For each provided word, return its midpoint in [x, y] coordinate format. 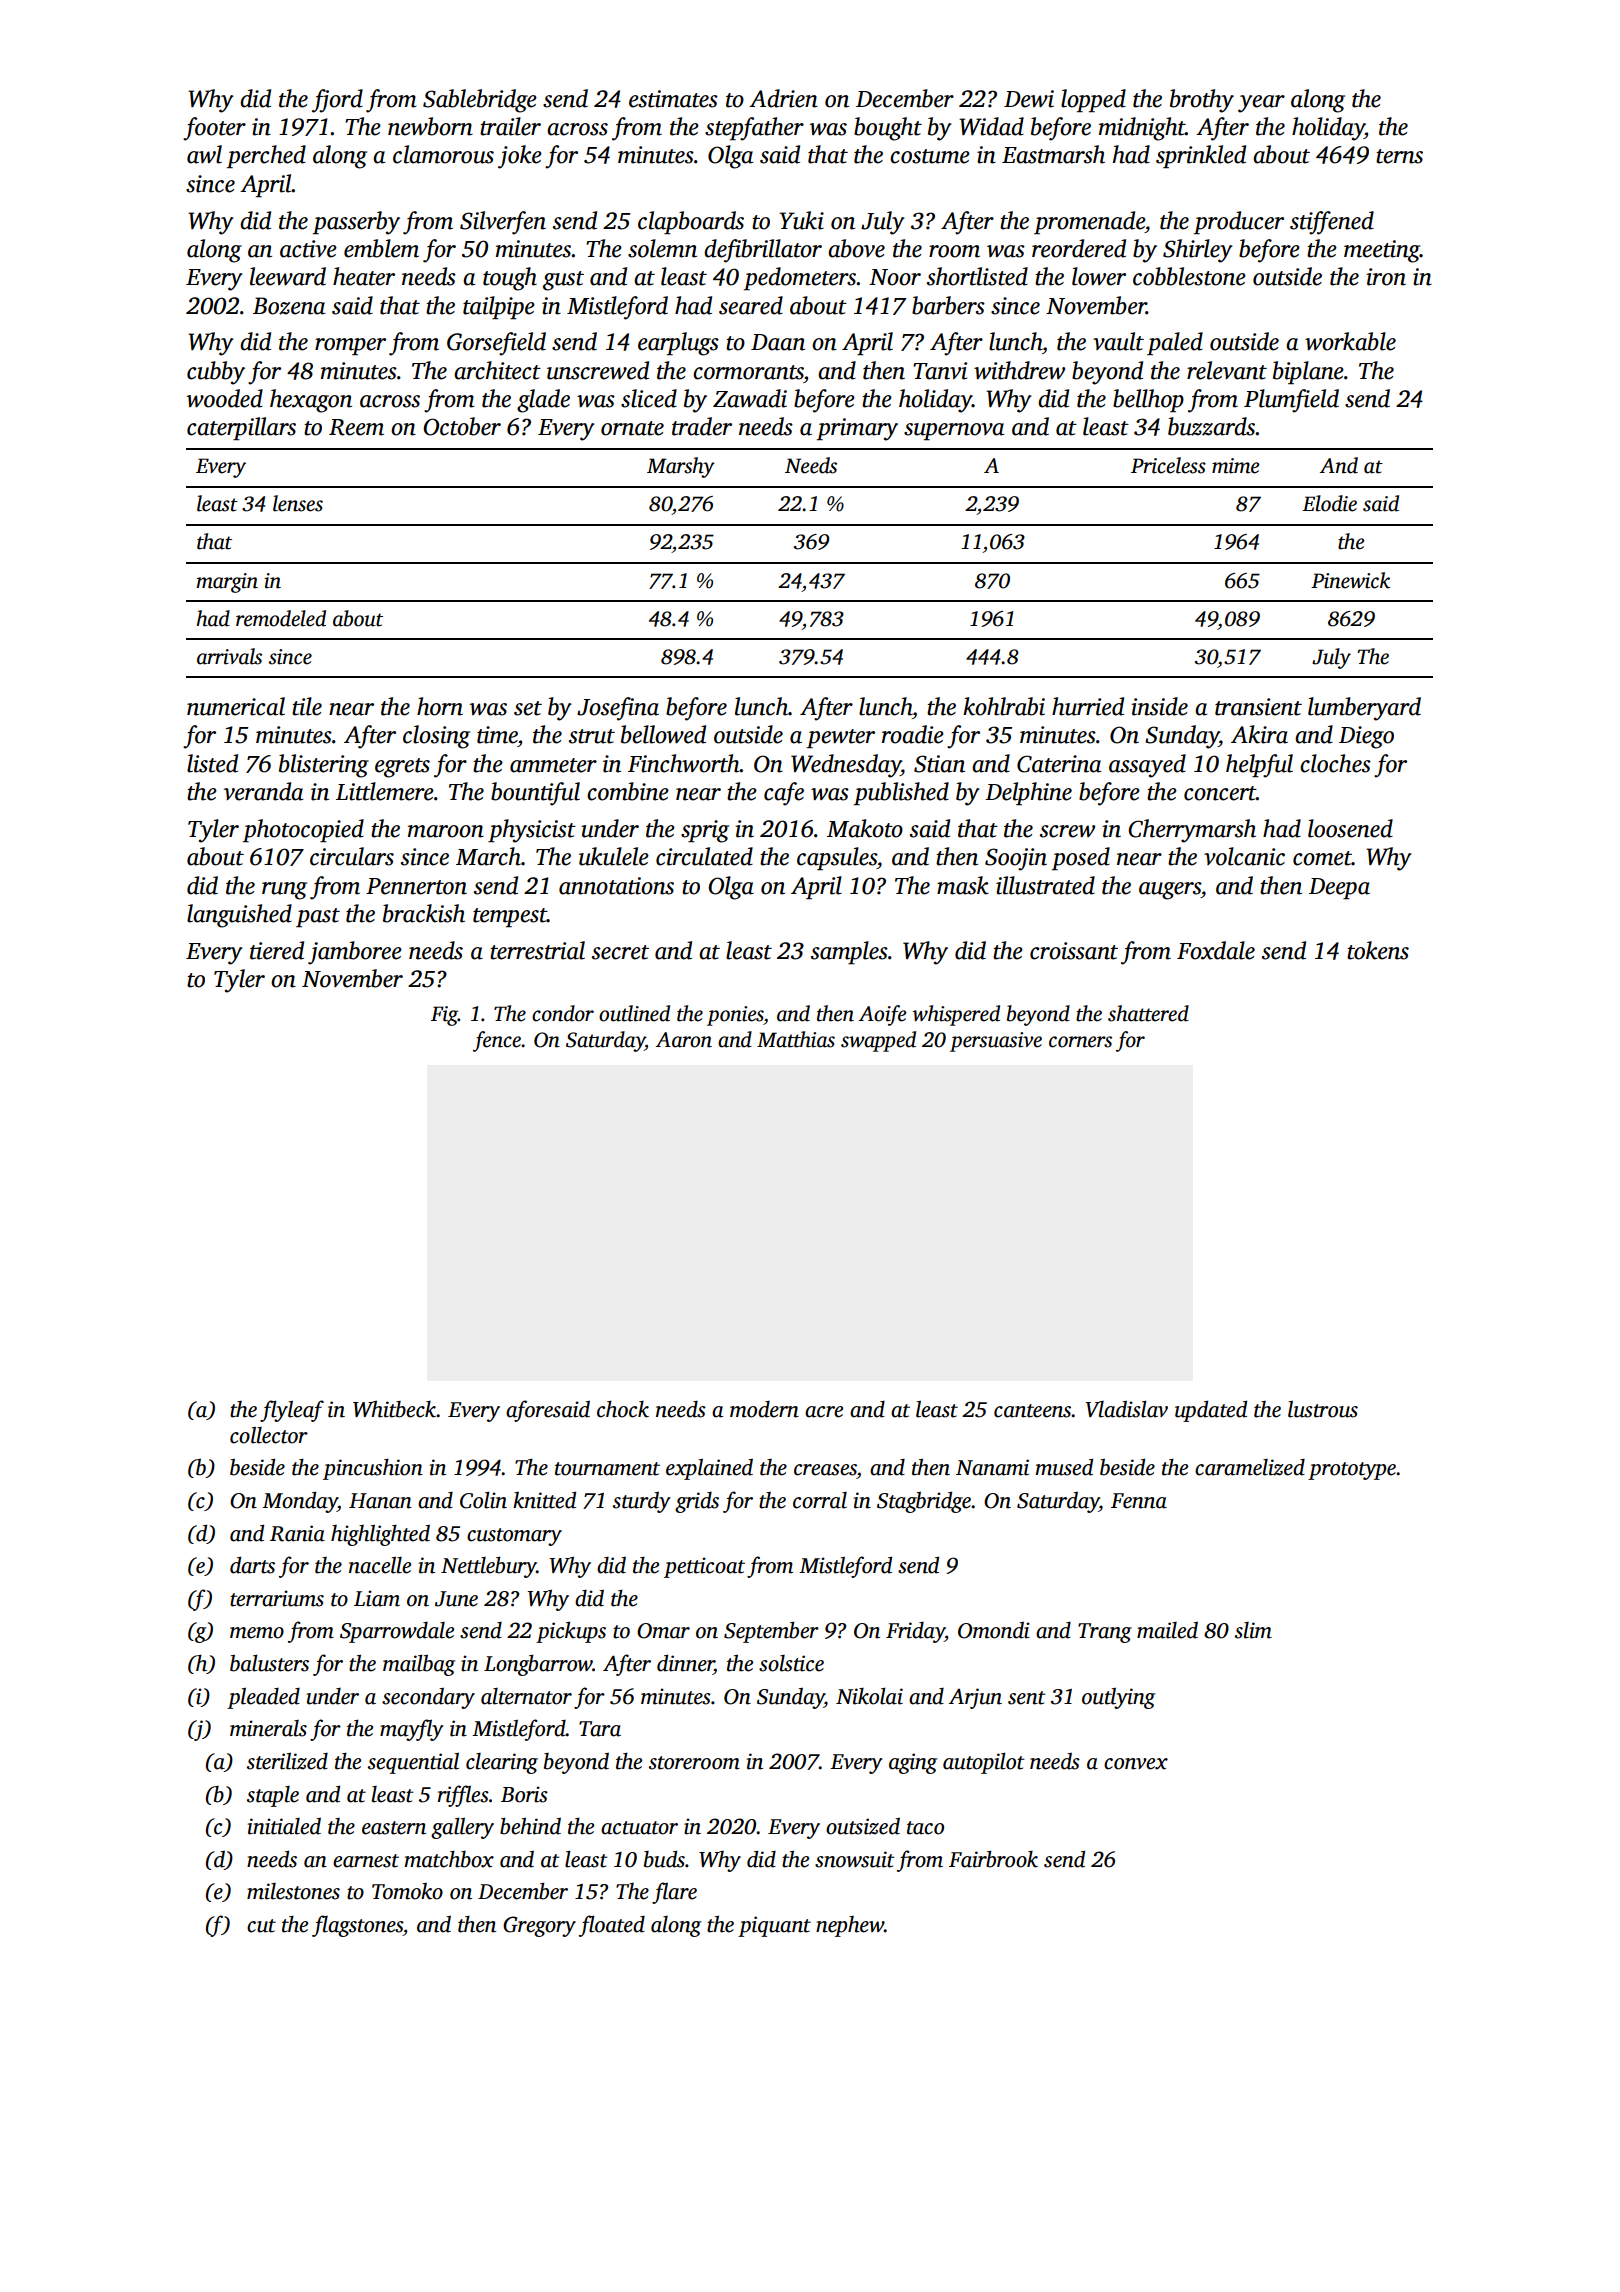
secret [620, 952]
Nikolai [869, 1696]
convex [1136, 1764]
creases [825, 1470]
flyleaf [292, 1411]
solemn [662, 248]
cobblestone [1189, 276]
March [488, 856]
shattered [1148, 1013]
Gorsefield [496, 344]
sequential [413, 1763]
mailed [1167, 1630]
